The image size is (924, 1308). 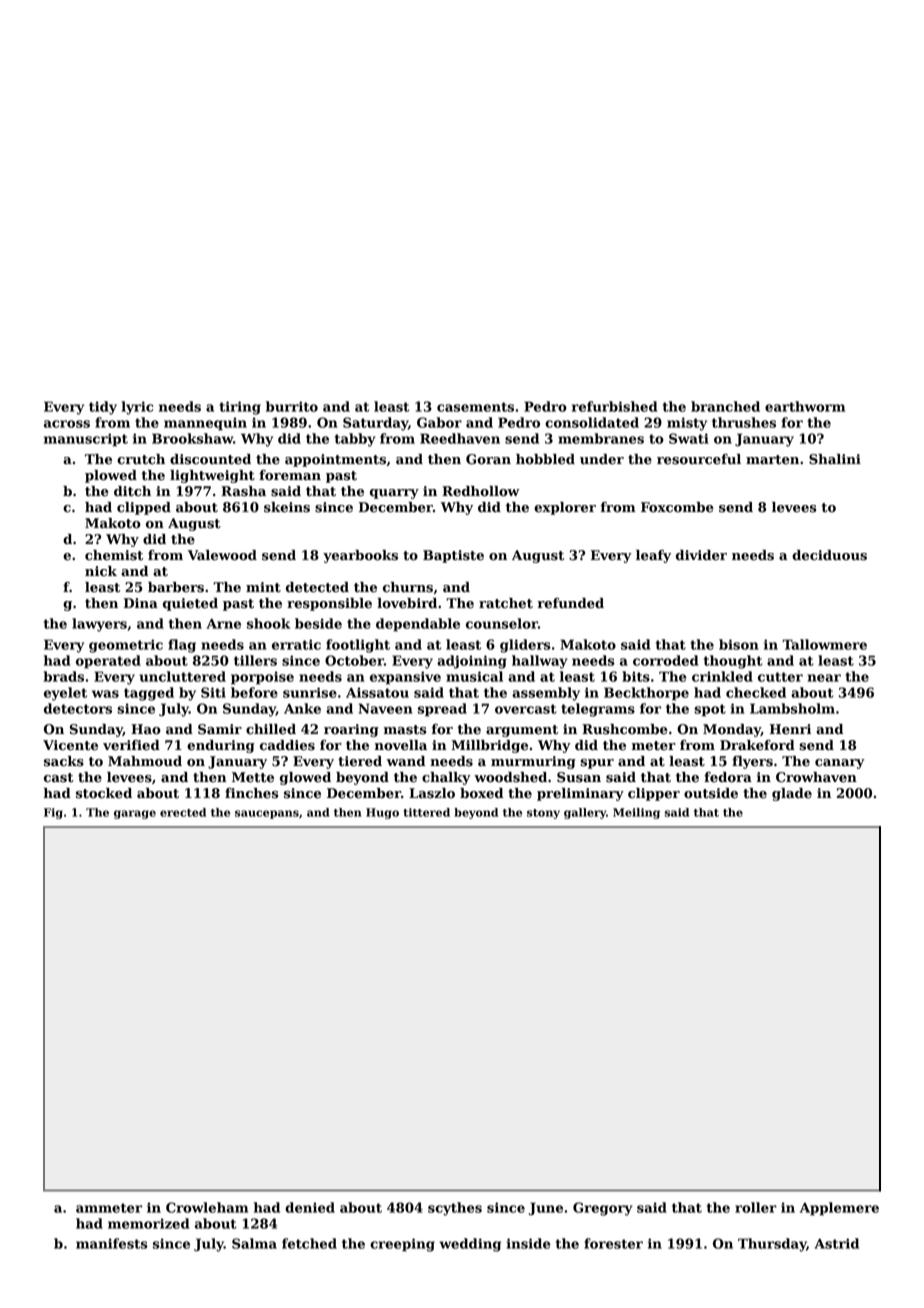 I want to click on refurbished, so click(x=614, y=406).
